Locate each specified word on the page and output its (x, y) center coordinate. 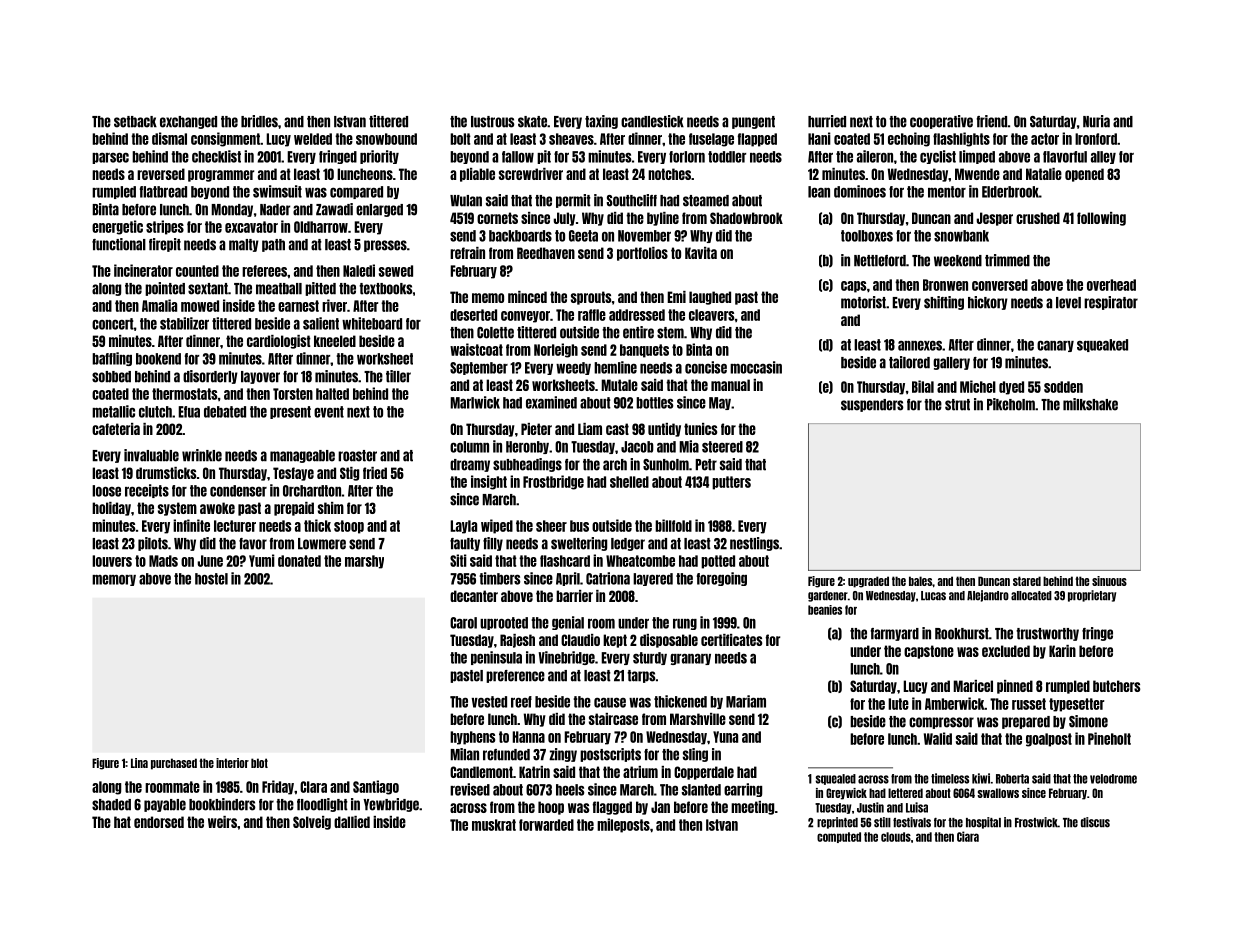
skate (532, 122)
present (290, 412)
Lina (139, 763)
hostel (211, 579)
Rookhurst (962, 634)
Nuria (1096, 121)
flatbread (163, 192)
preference (515, 676)
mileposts (623, 825)
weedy (573, 368)
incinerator (143, 270)
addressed (637, 315)
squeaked (1102, 345)
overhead (1111, 285)
